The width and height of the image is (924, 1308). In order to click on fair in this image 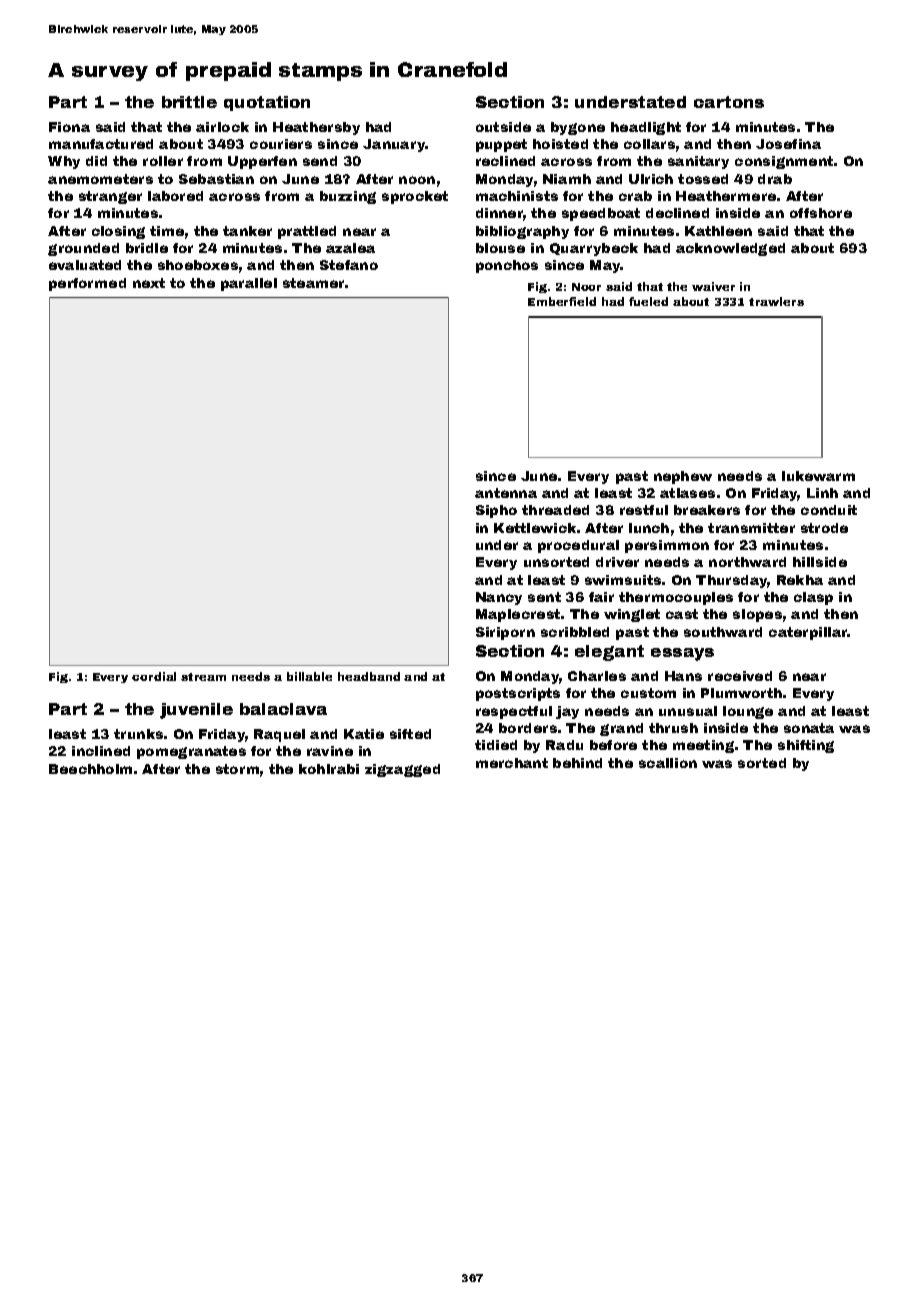, I will do `click(601, 597)`.
